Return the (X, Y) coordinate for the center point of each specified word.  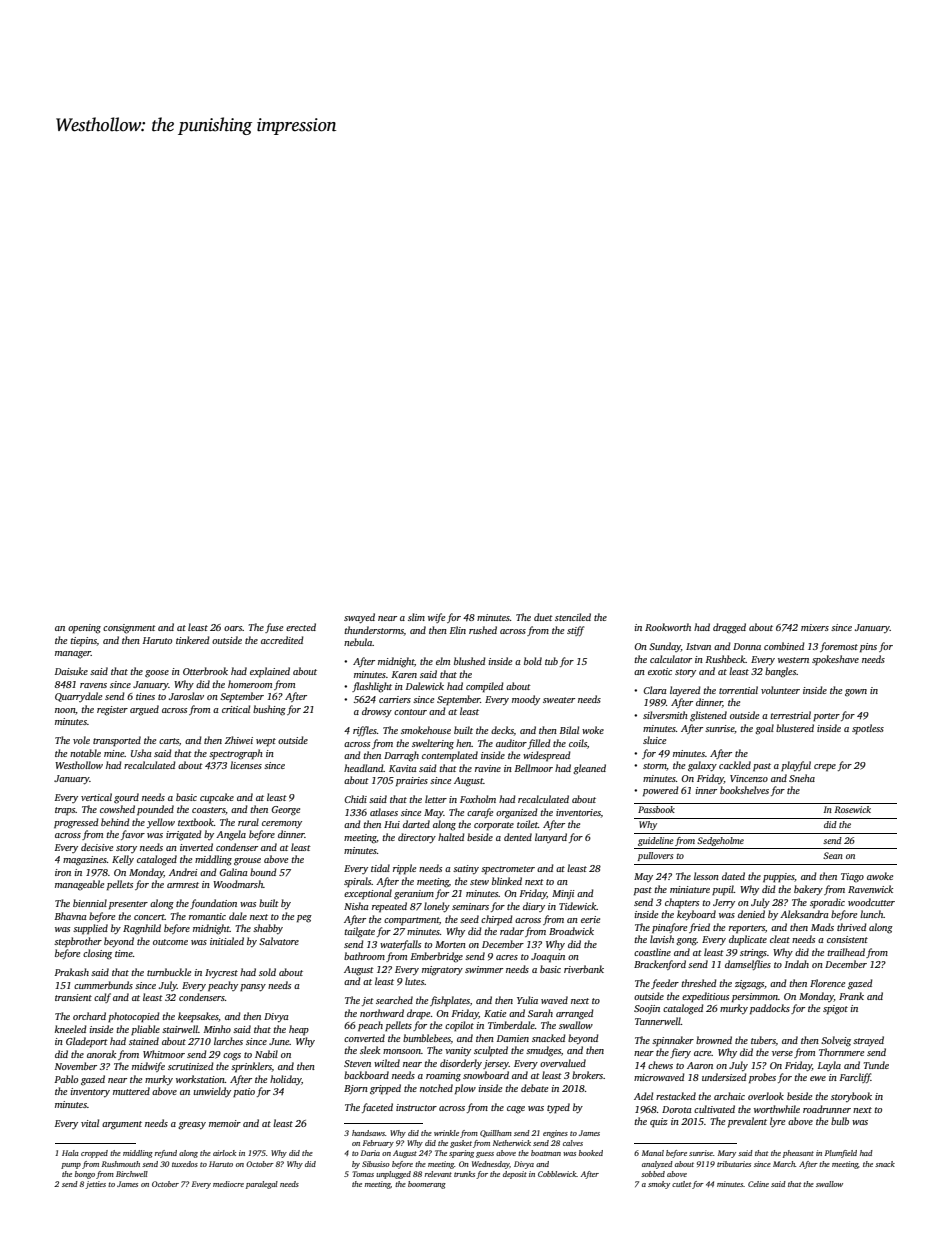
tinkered (193, 640)
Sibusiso (376, 1164)
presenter (128, 905)
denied (751, 914)
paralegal (262, 1185)
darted (416, 824)
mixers (815, 627)
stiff (575, 631)
